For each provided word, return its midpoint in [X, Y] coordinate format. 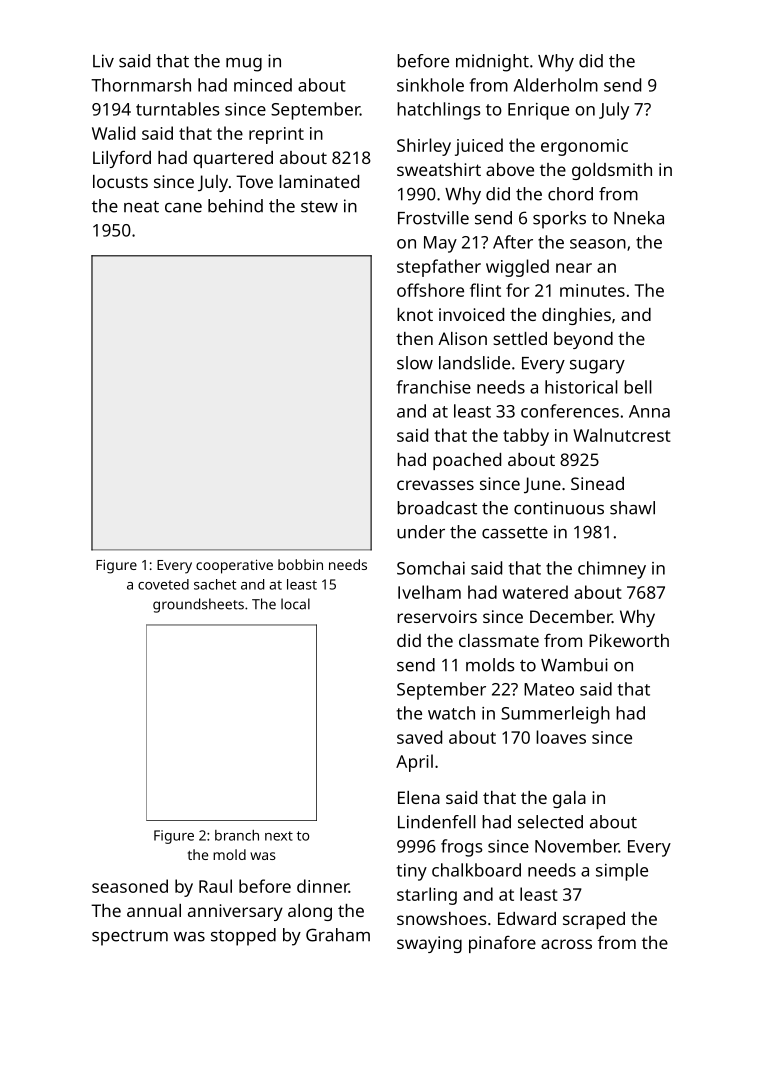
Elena [419, 797]
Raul [215, 886]
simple [622, 872]
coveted [163, 584]
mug [244, 65]
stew [319, 207]
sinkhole [430, 85]
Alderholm [556, 85]
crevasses [435, 485]
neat [141, 207]
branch [237, 835]
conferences [570, 411]
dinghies [576, 316]
